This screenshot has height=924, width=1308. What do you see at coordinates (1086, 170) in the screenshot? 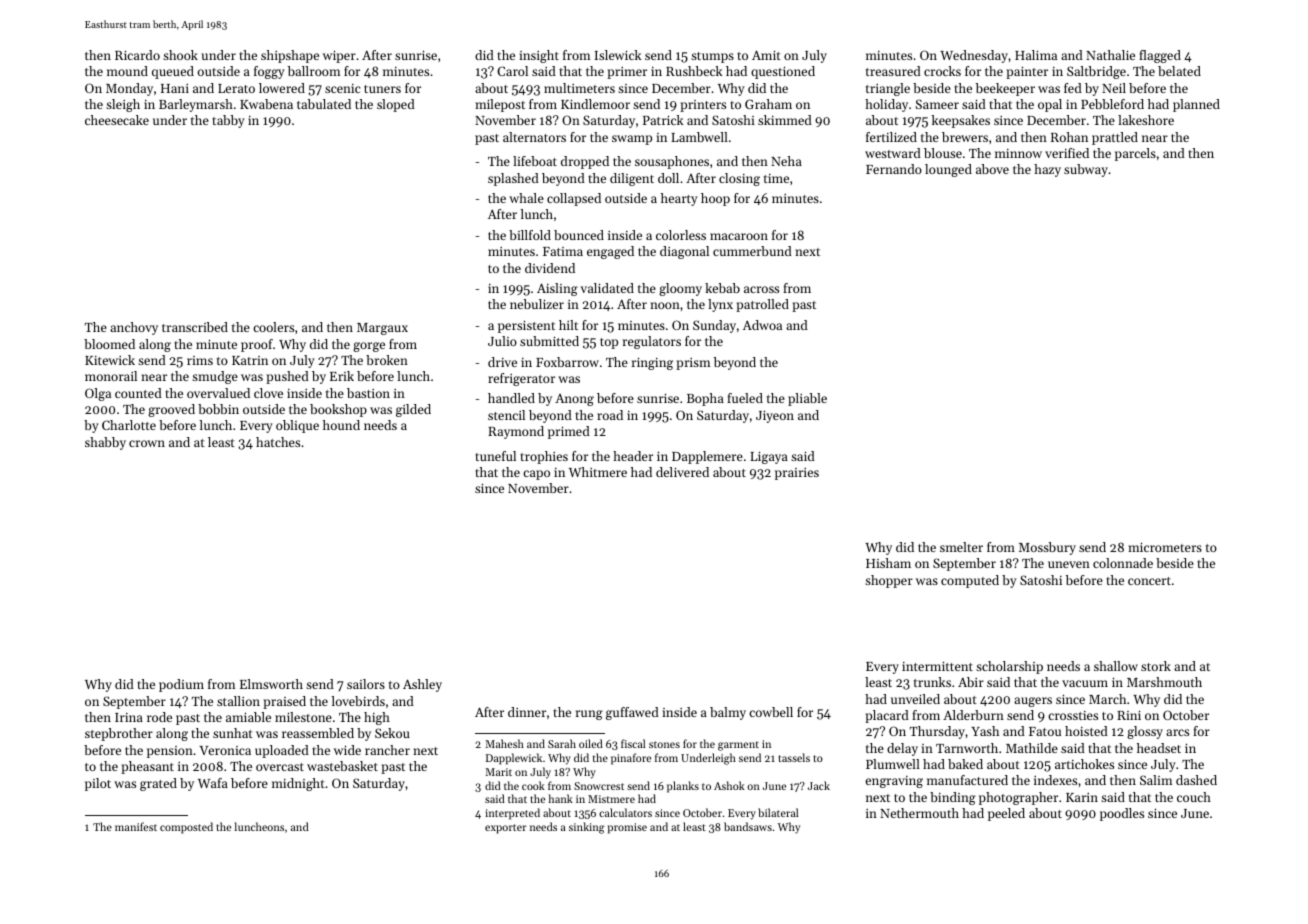
I see `subway` at bounding box center [1086, 170].
